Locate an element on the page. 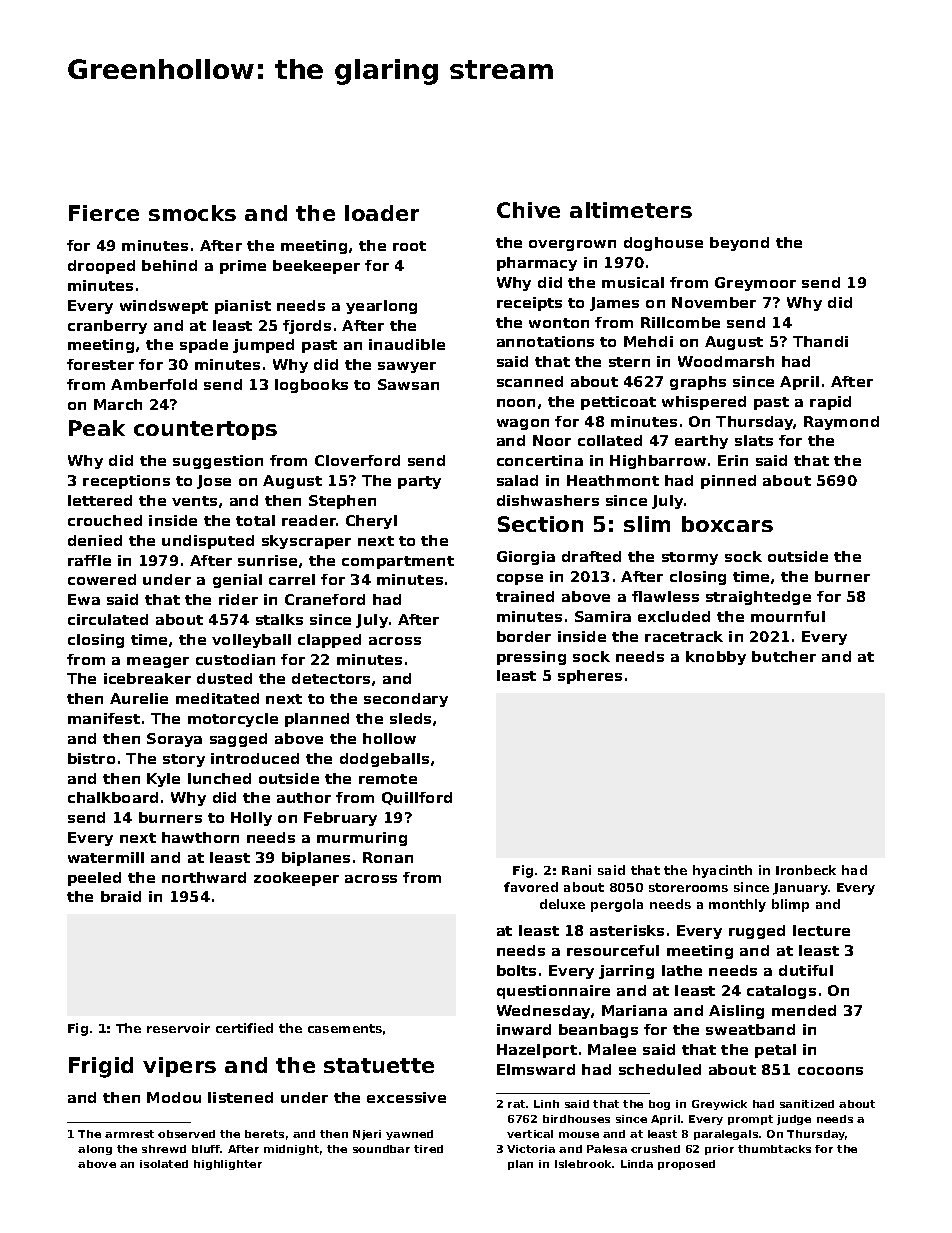  highlighter is located at coordinates (228, 1165).
